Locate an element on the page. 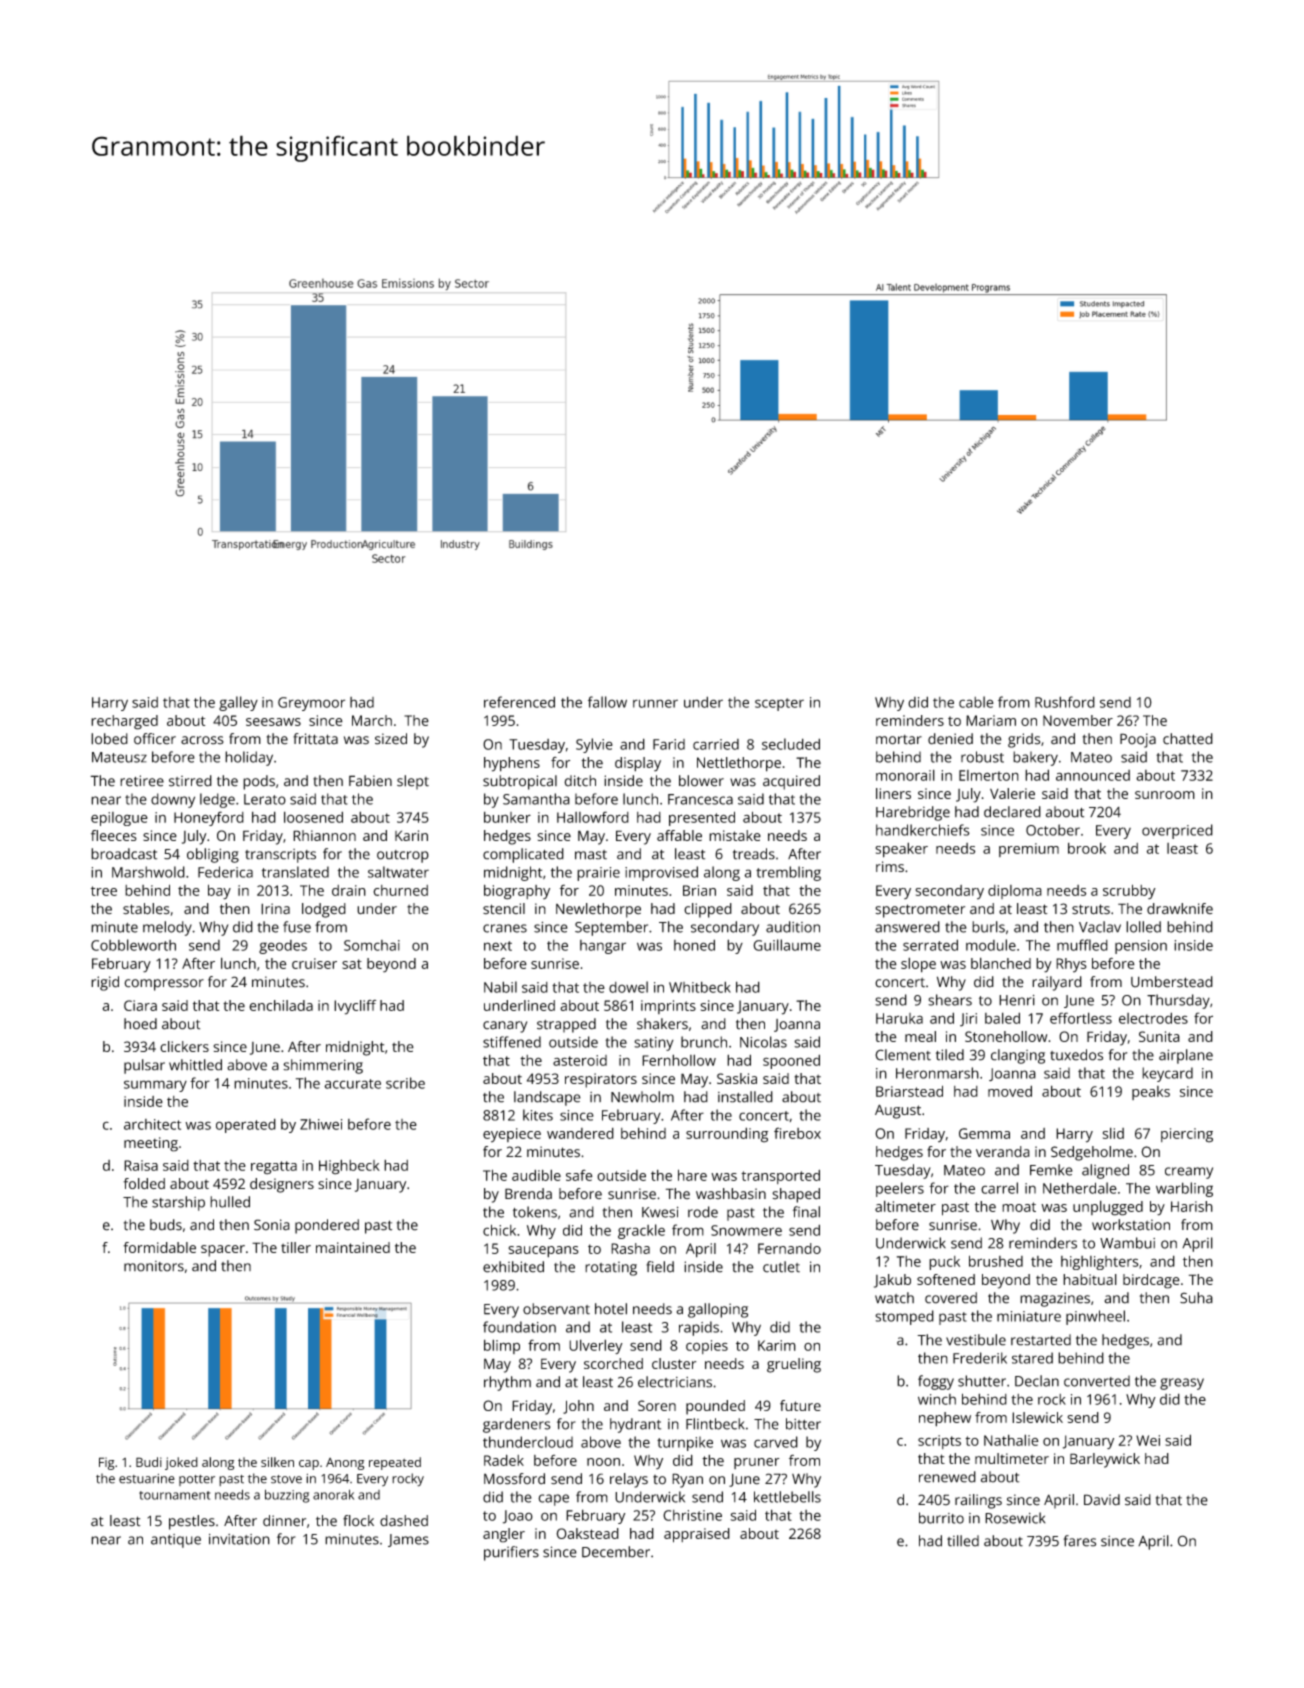 This document has height=1688, width=1304. formidable is located at coordinates (159, 1247).
